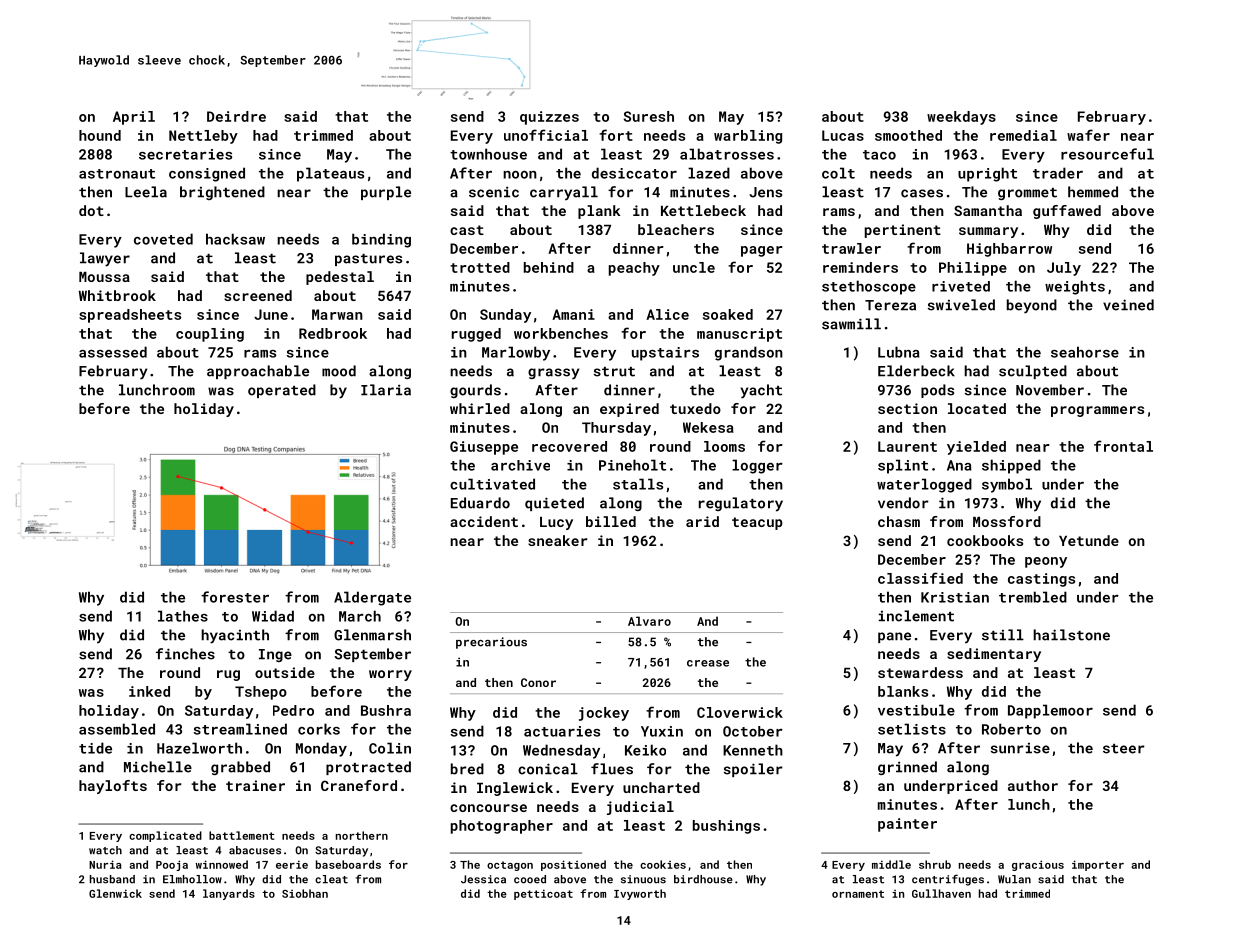 The height and width of the screenshot is (952, 1233). What do you see at coordinates (916, 616) in the screenshot?
I see `inclement` at bounding box center [916, 616].
